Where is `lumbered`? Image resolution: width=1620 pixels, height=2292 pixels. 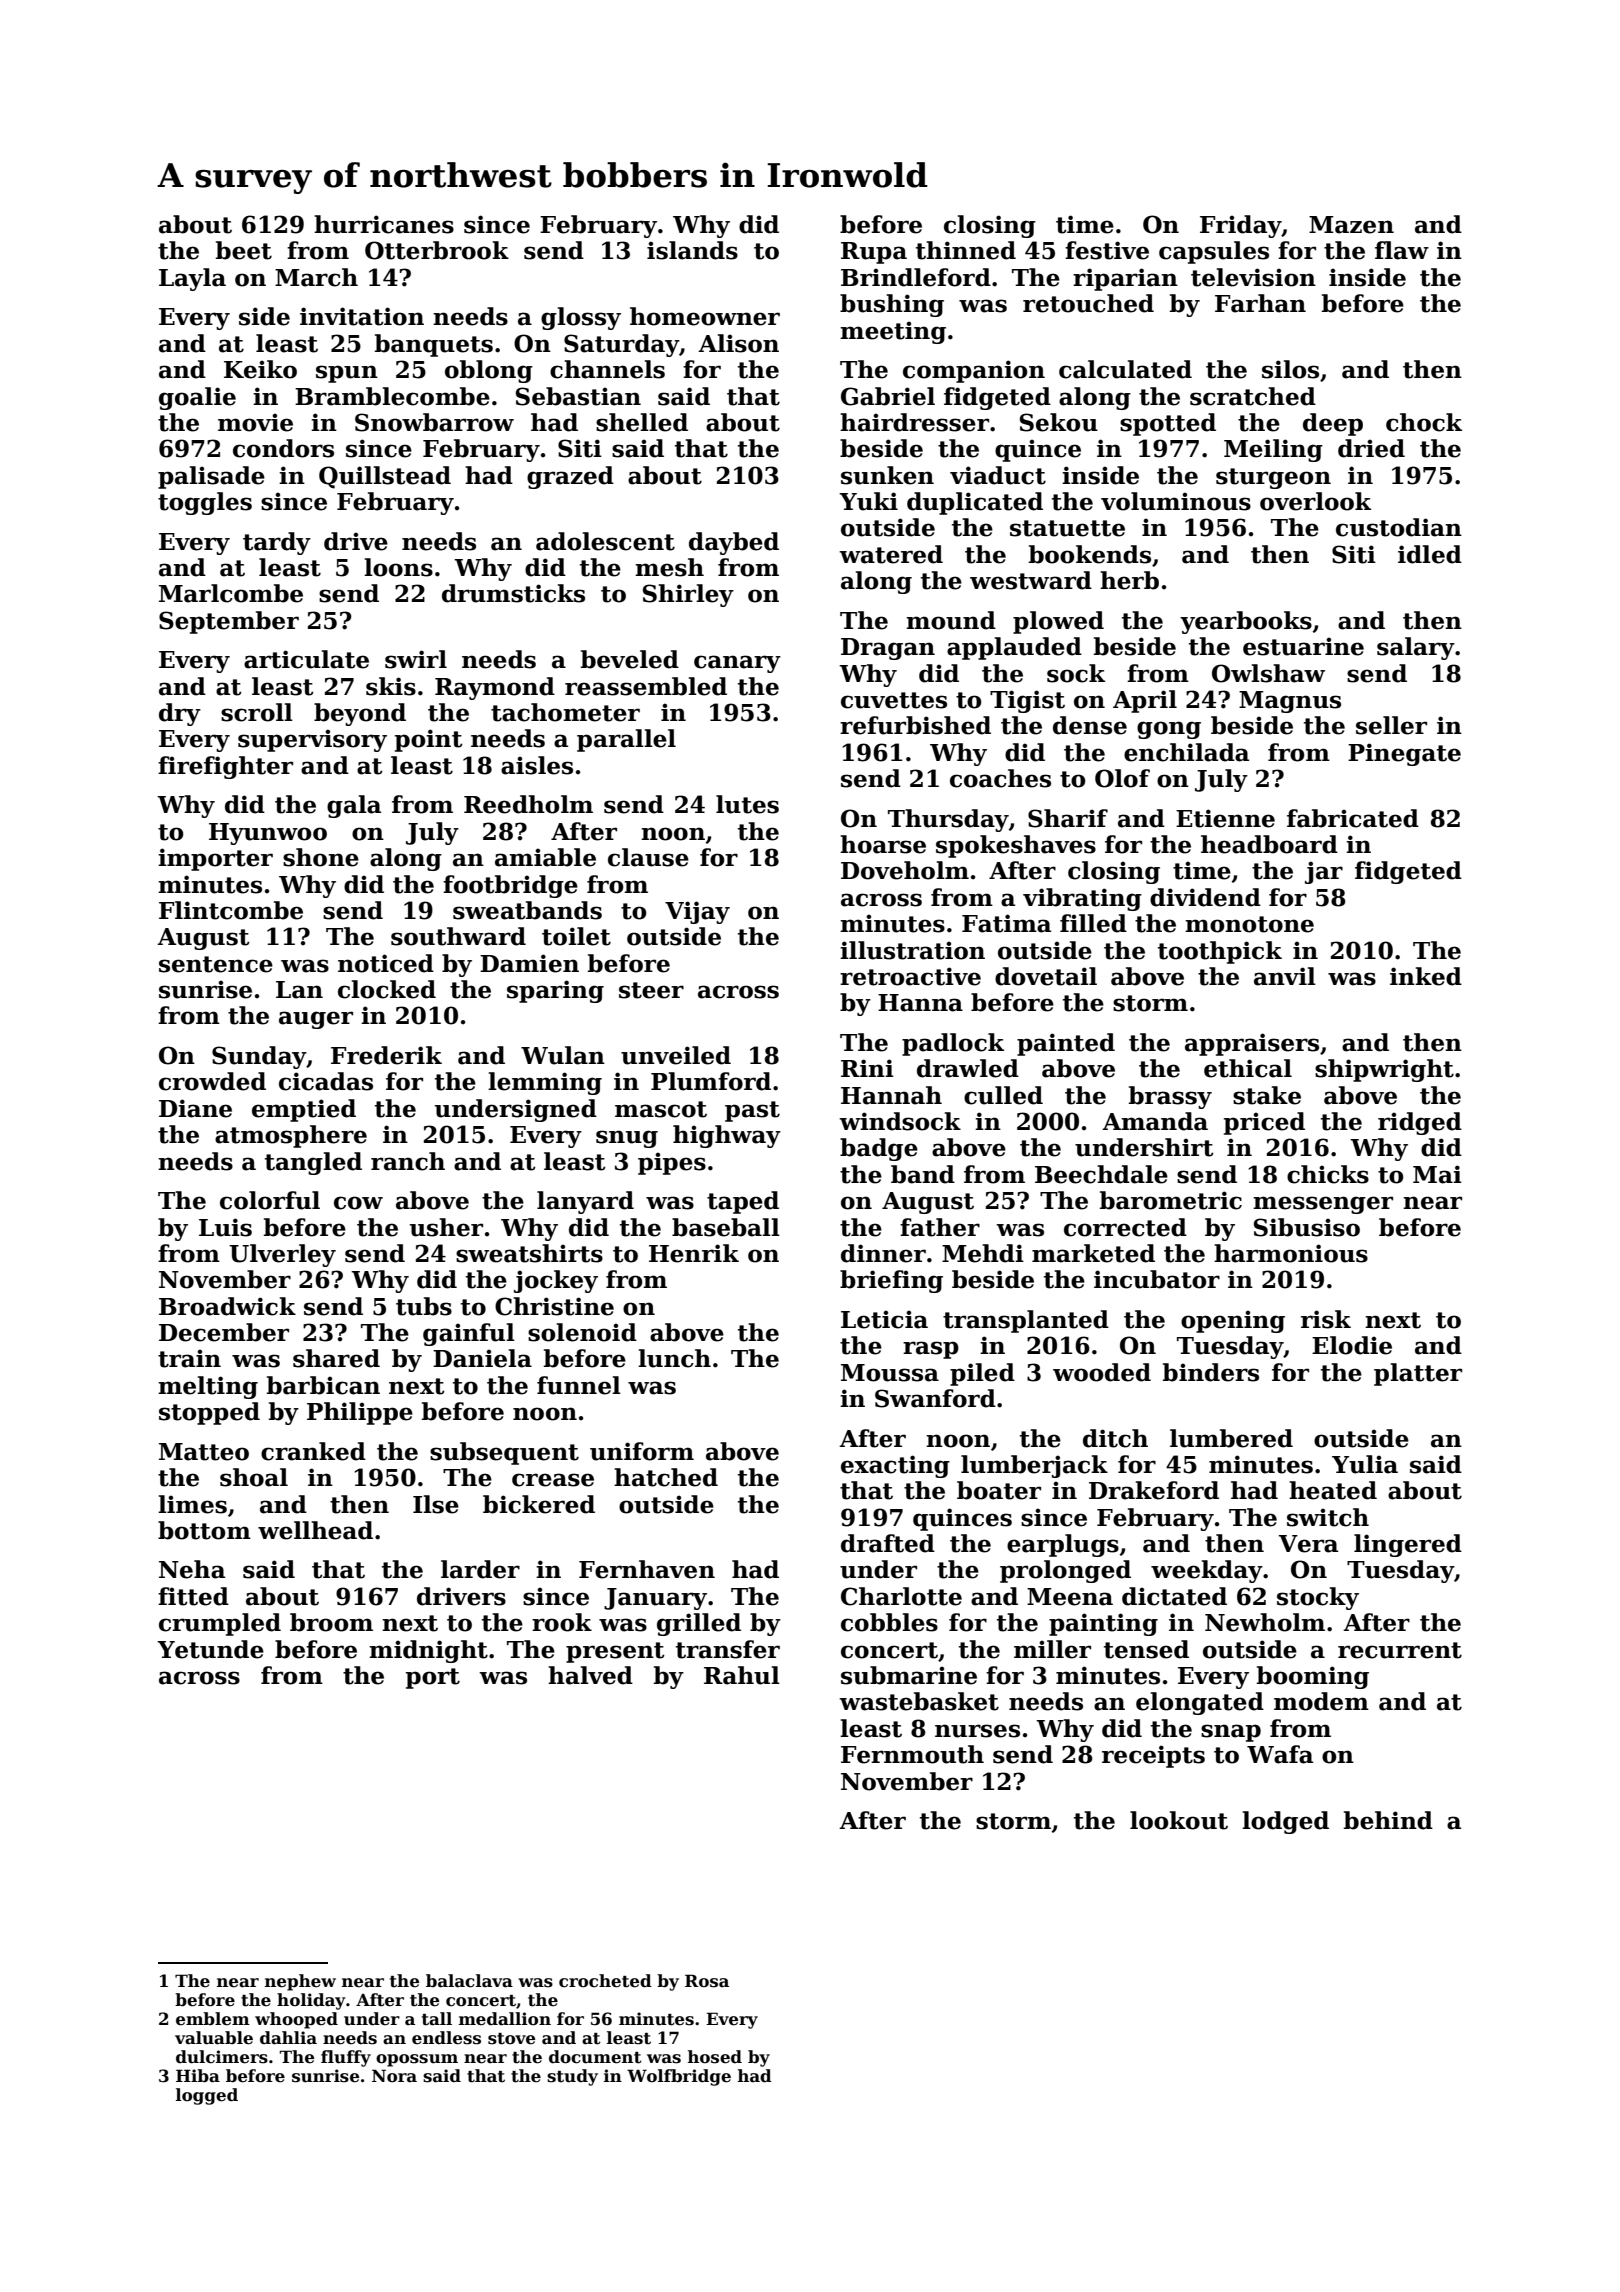 lumbered is located at coordinates (1231, 1438).
